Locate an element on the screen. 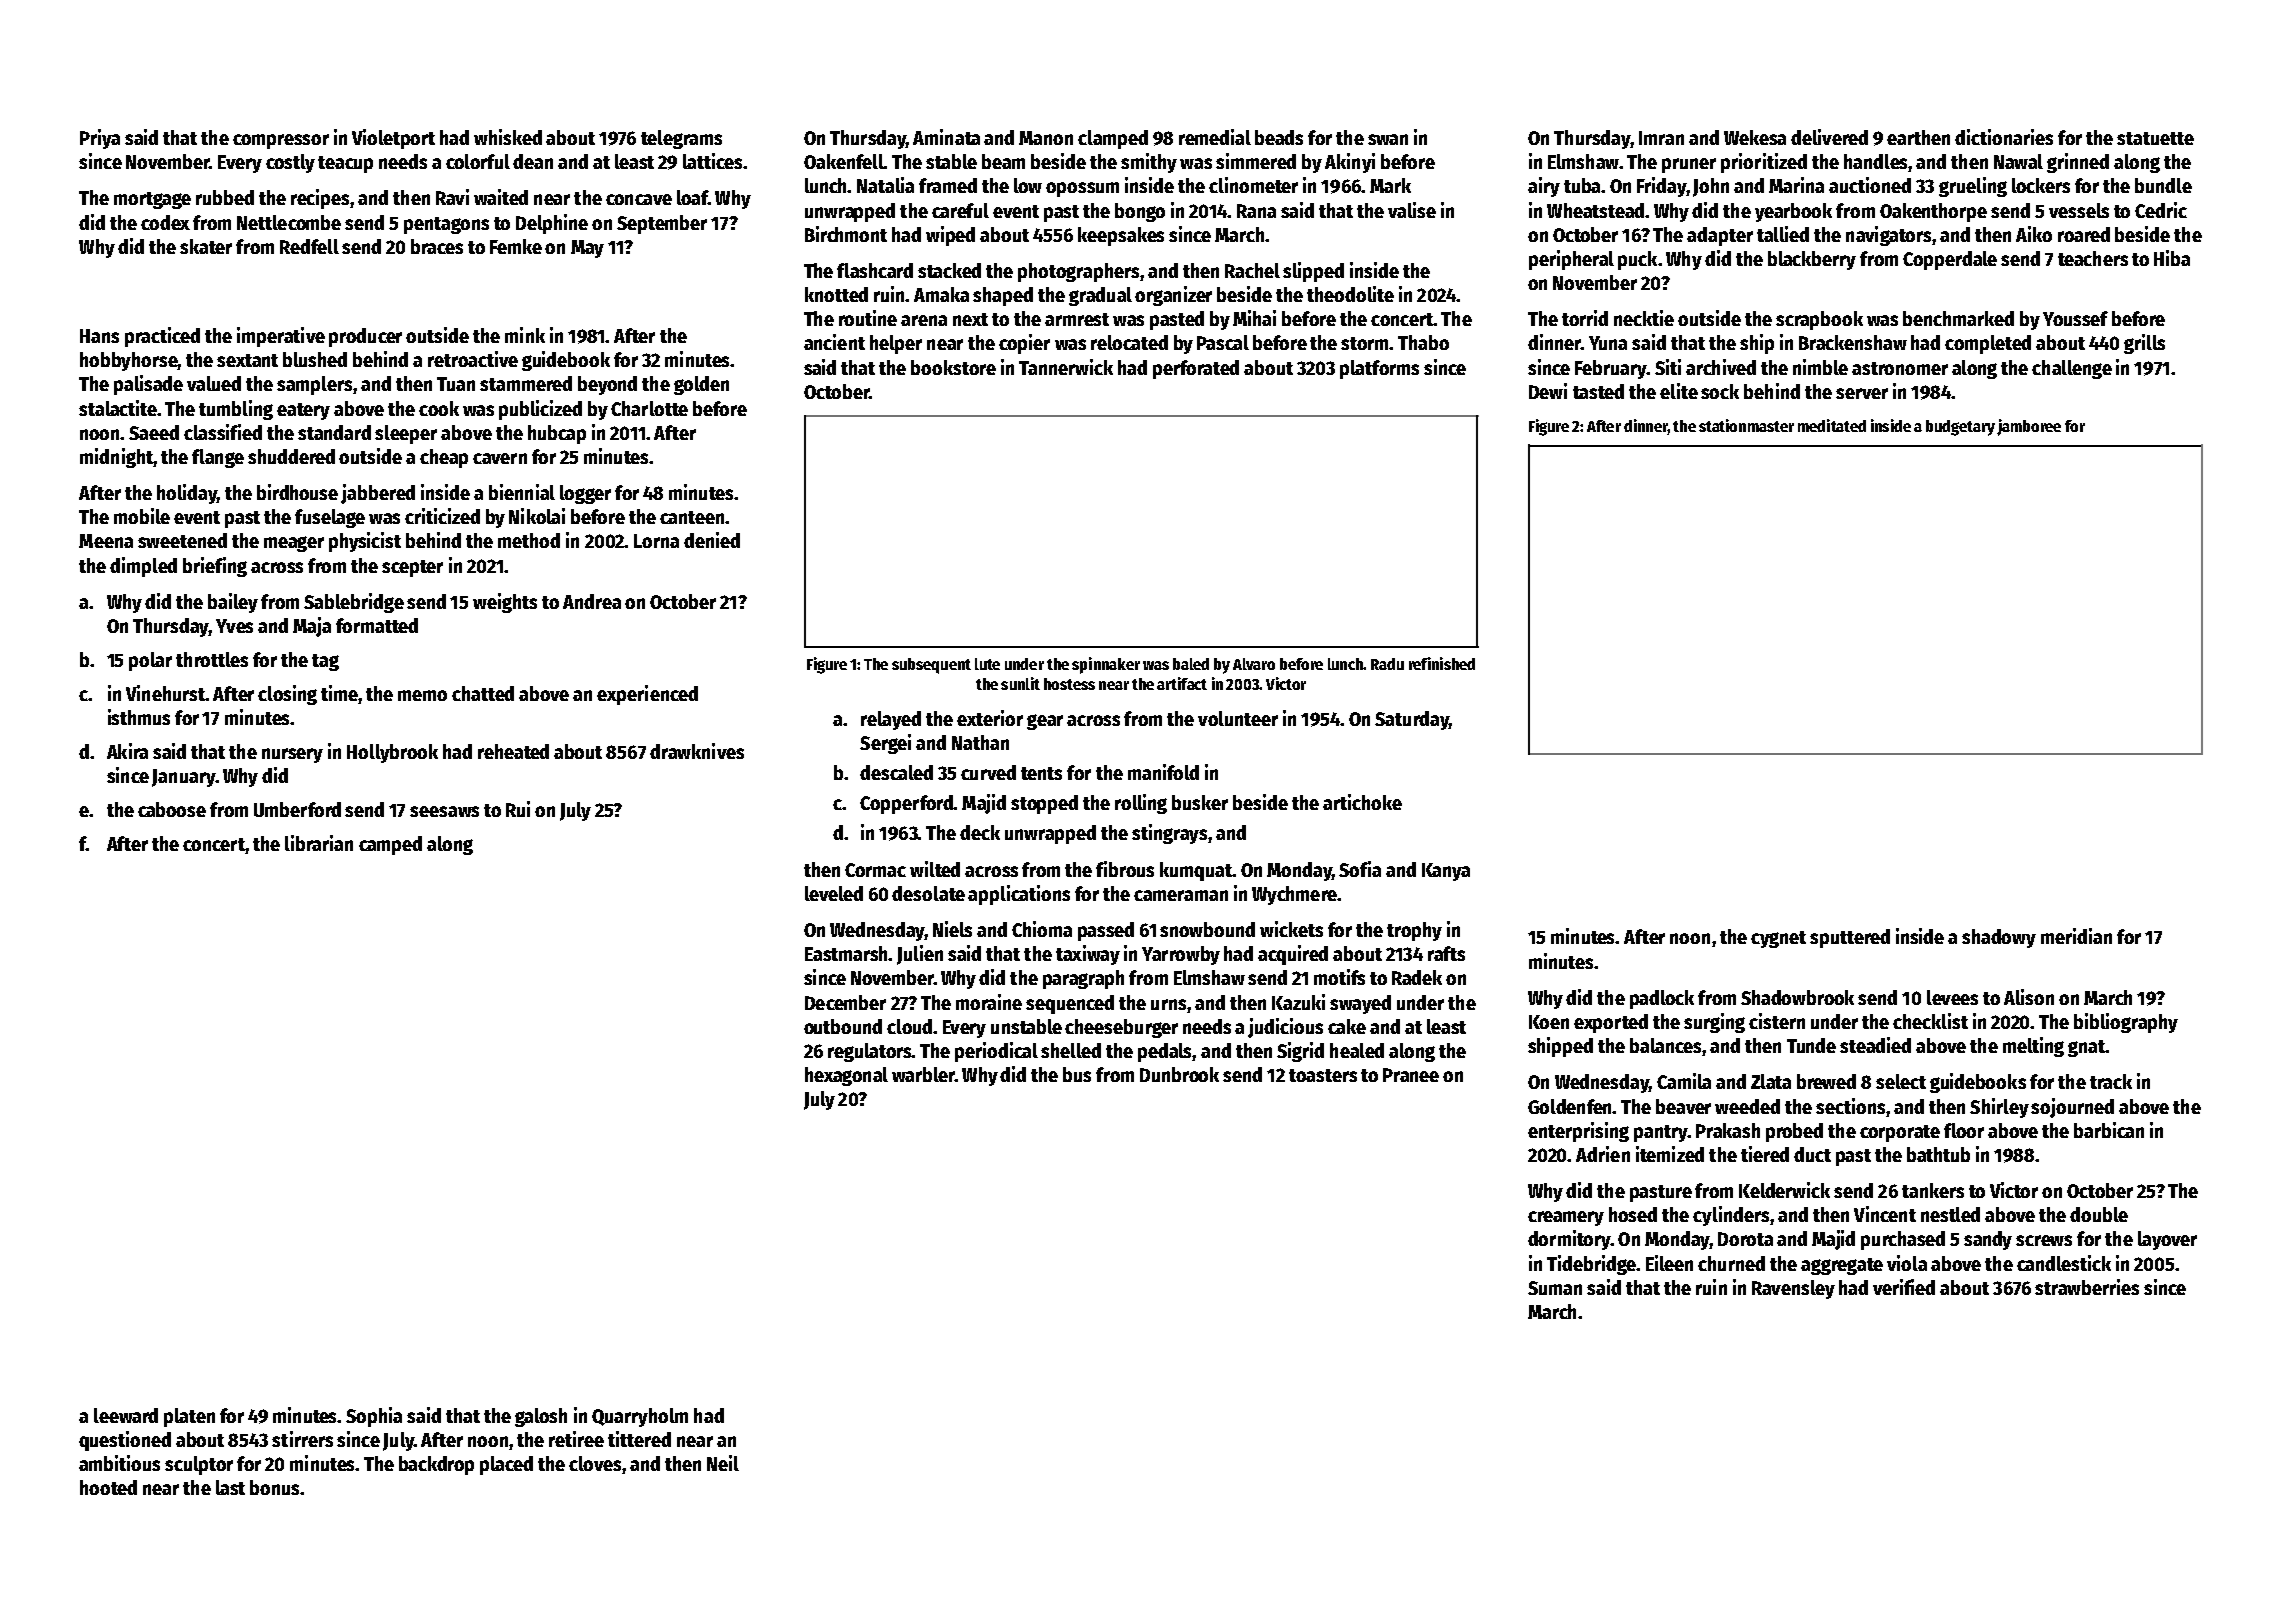  Julien is located at coordinates (920, 955).
